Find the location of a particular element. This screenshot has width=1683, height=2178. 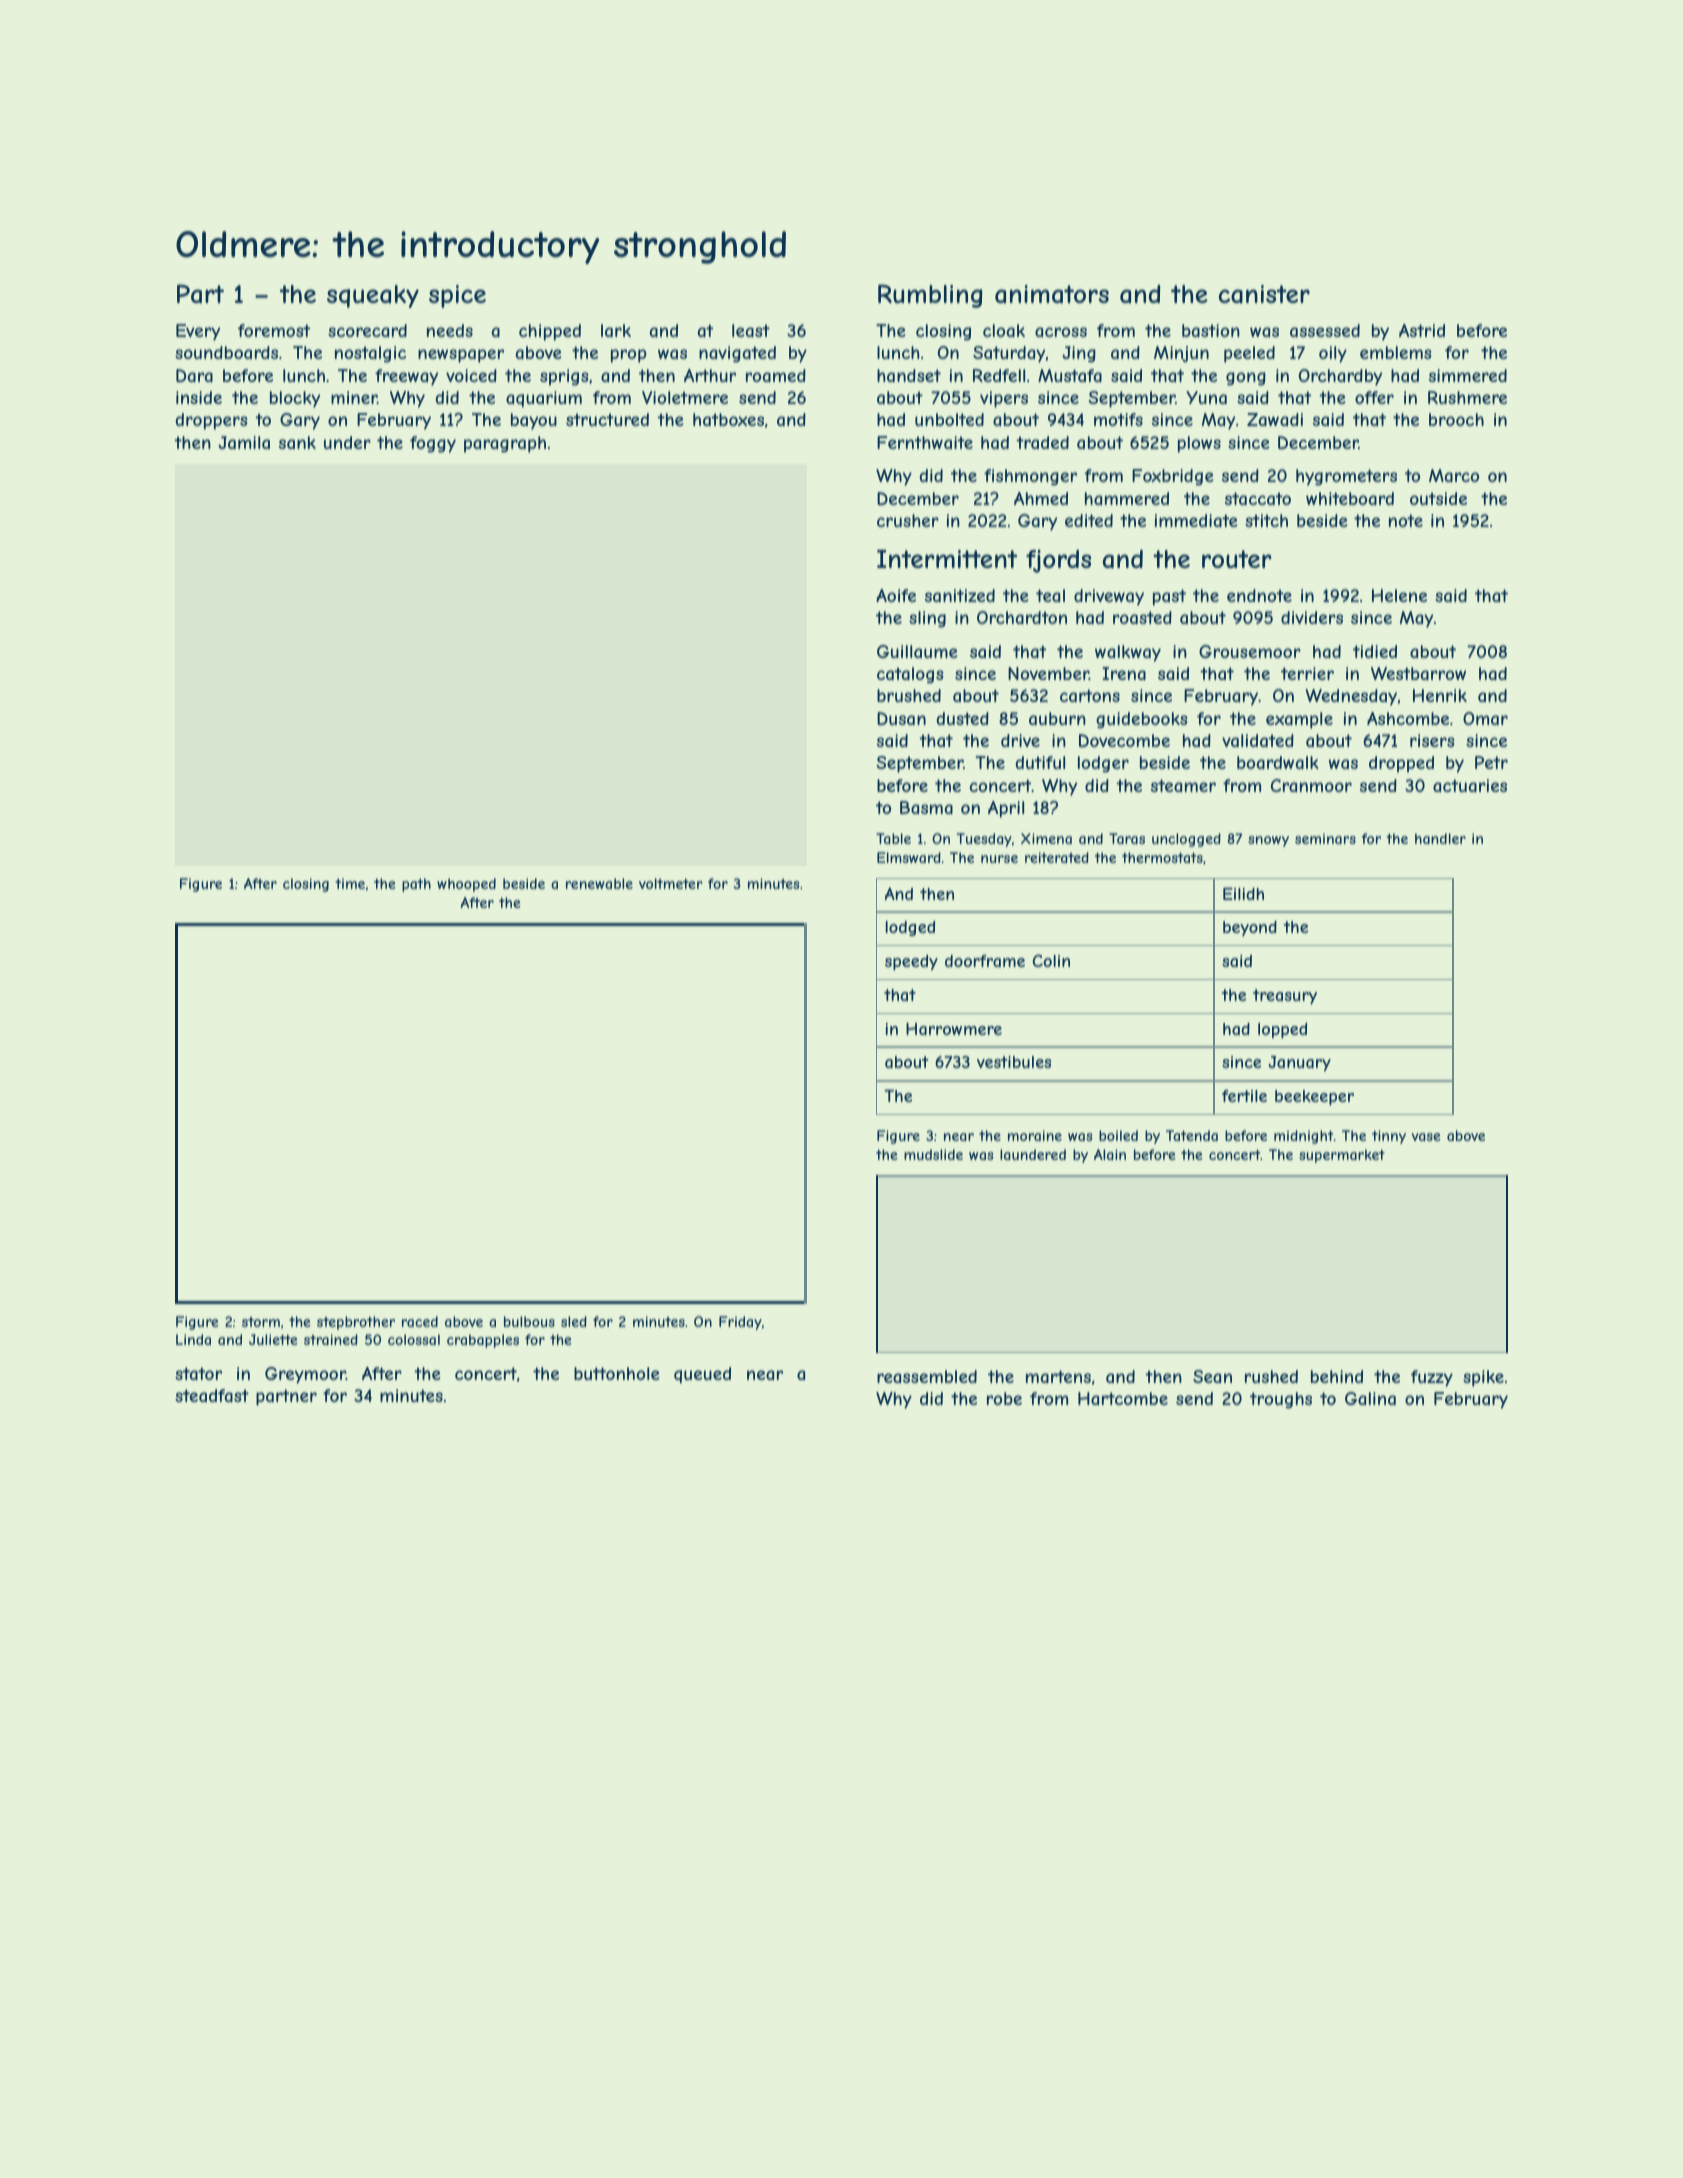

storm is located at coordinates (261, 1322).
